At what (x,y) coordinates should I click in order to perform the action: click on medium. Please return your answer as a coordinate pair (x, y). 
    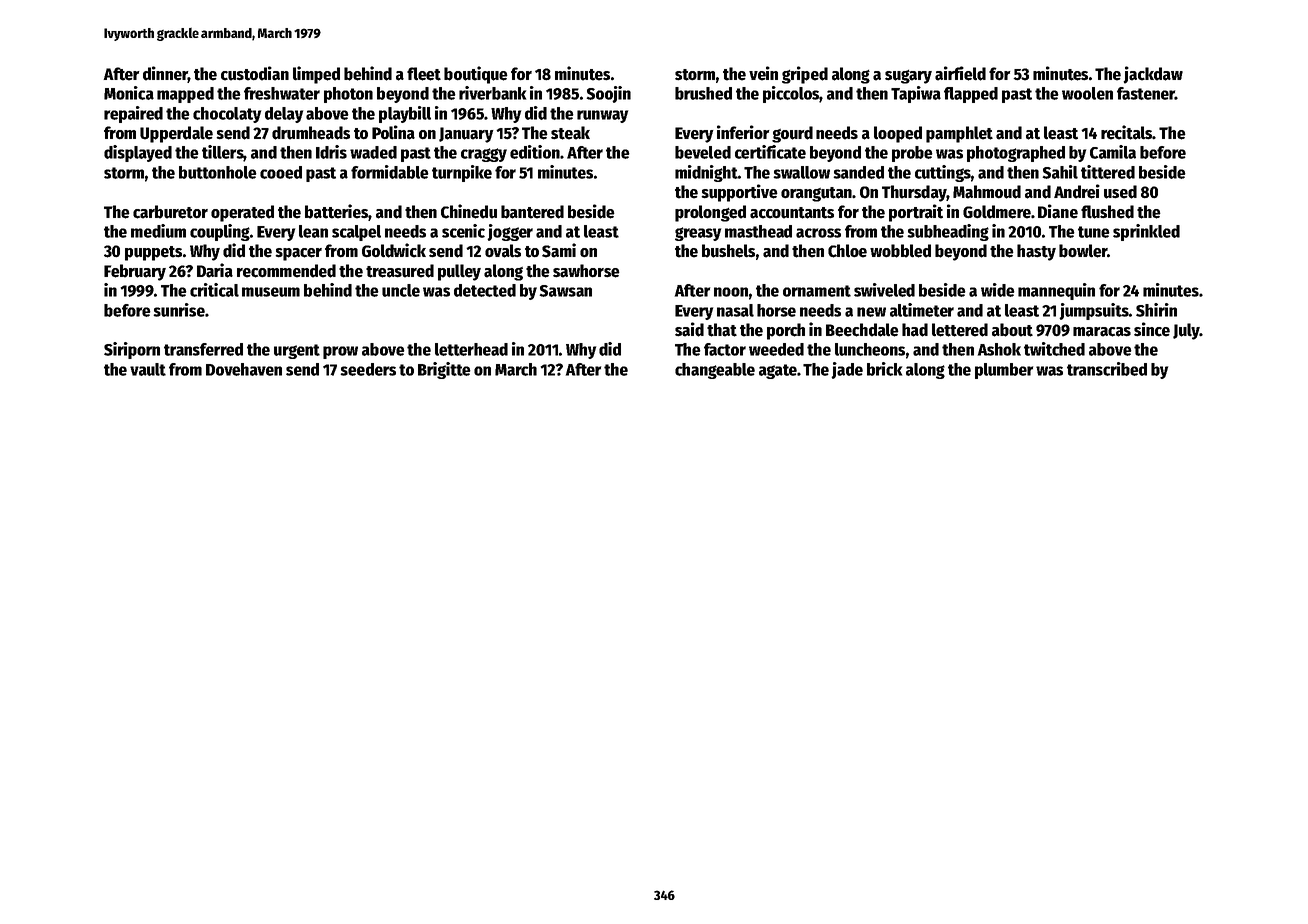
    Looking at the image, I should click on (158, 231).
